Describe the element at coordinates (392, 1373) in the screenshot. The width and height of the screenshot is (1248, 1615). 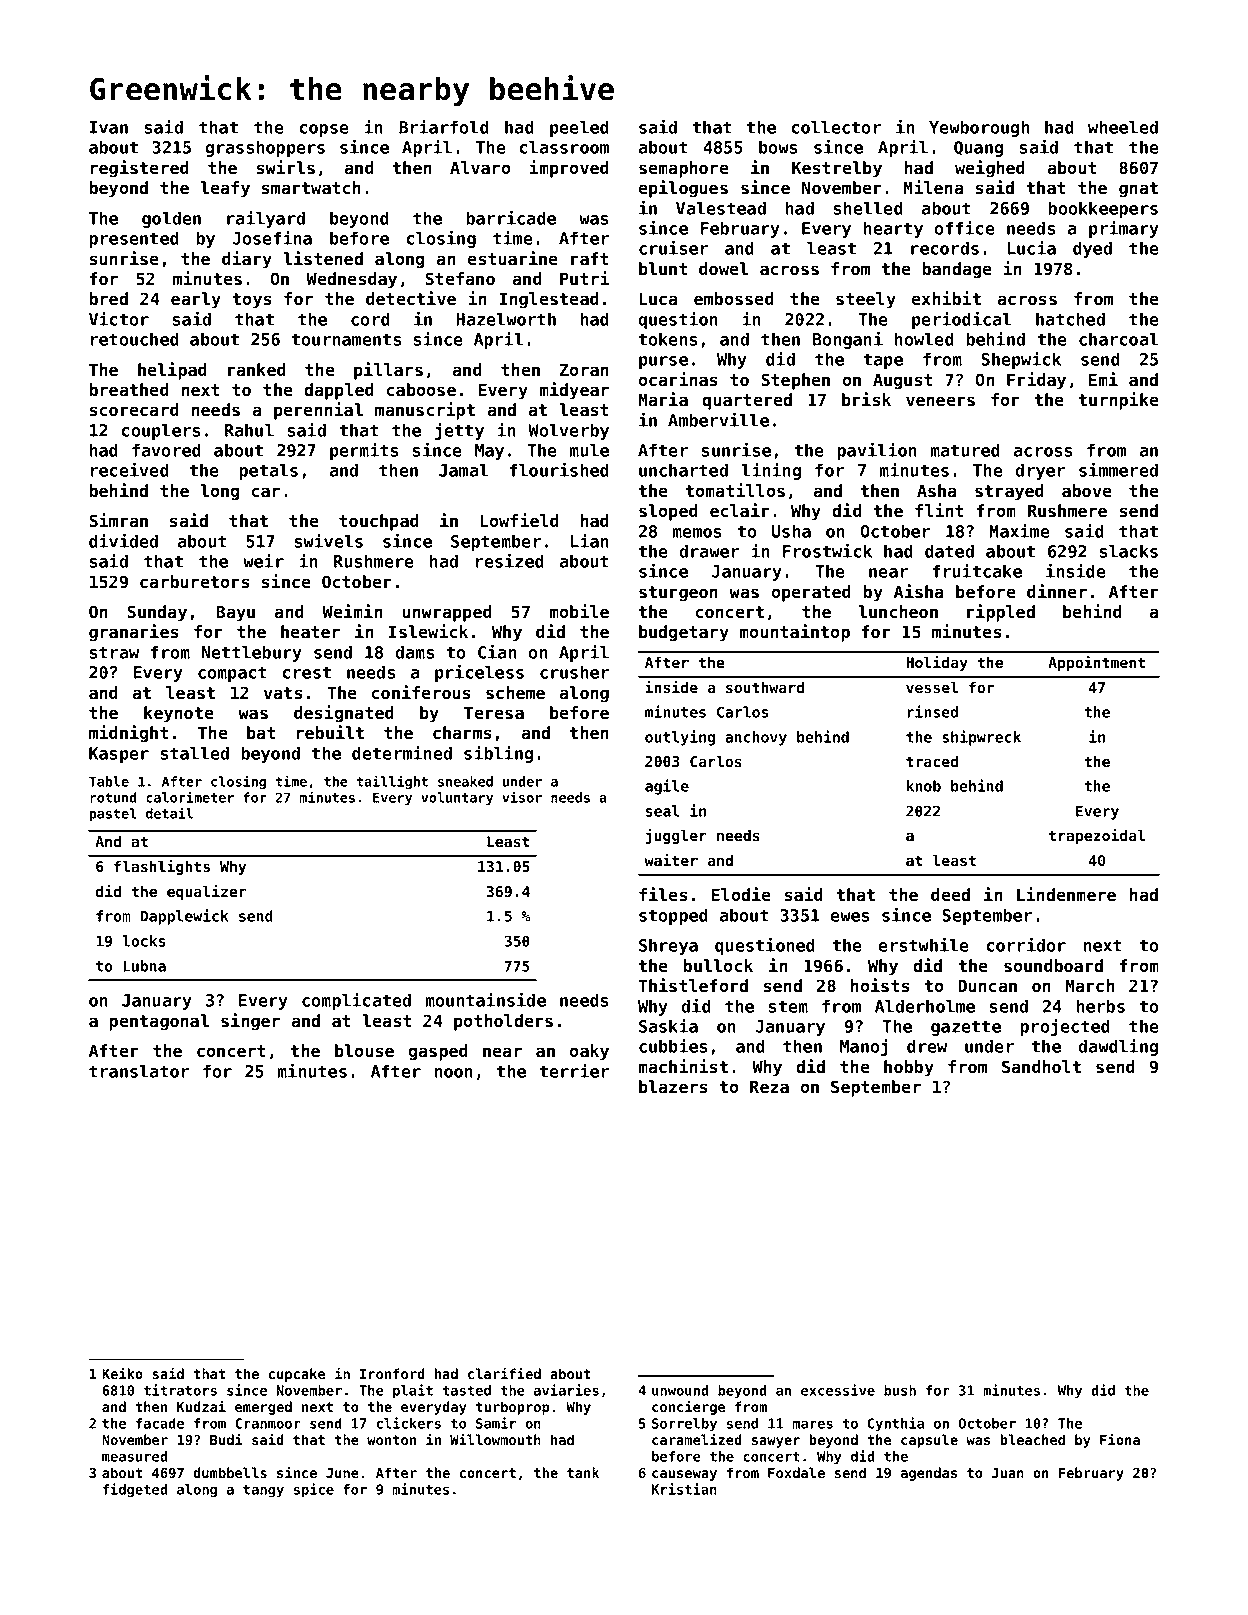
I see `Ironford` at that location.
